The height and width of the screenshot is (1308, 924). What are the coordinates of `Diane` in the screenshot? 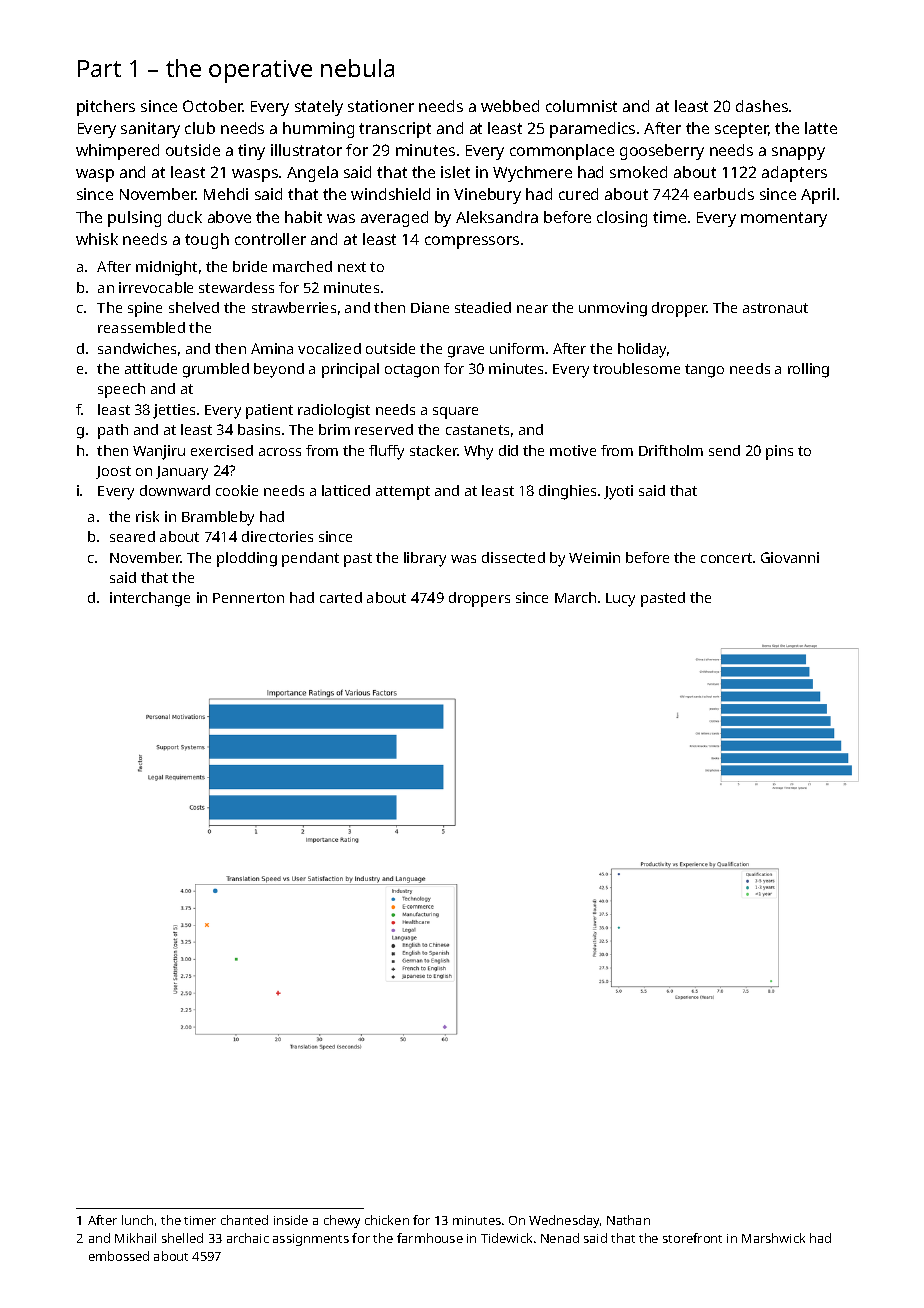 It's located at (430, 307).
